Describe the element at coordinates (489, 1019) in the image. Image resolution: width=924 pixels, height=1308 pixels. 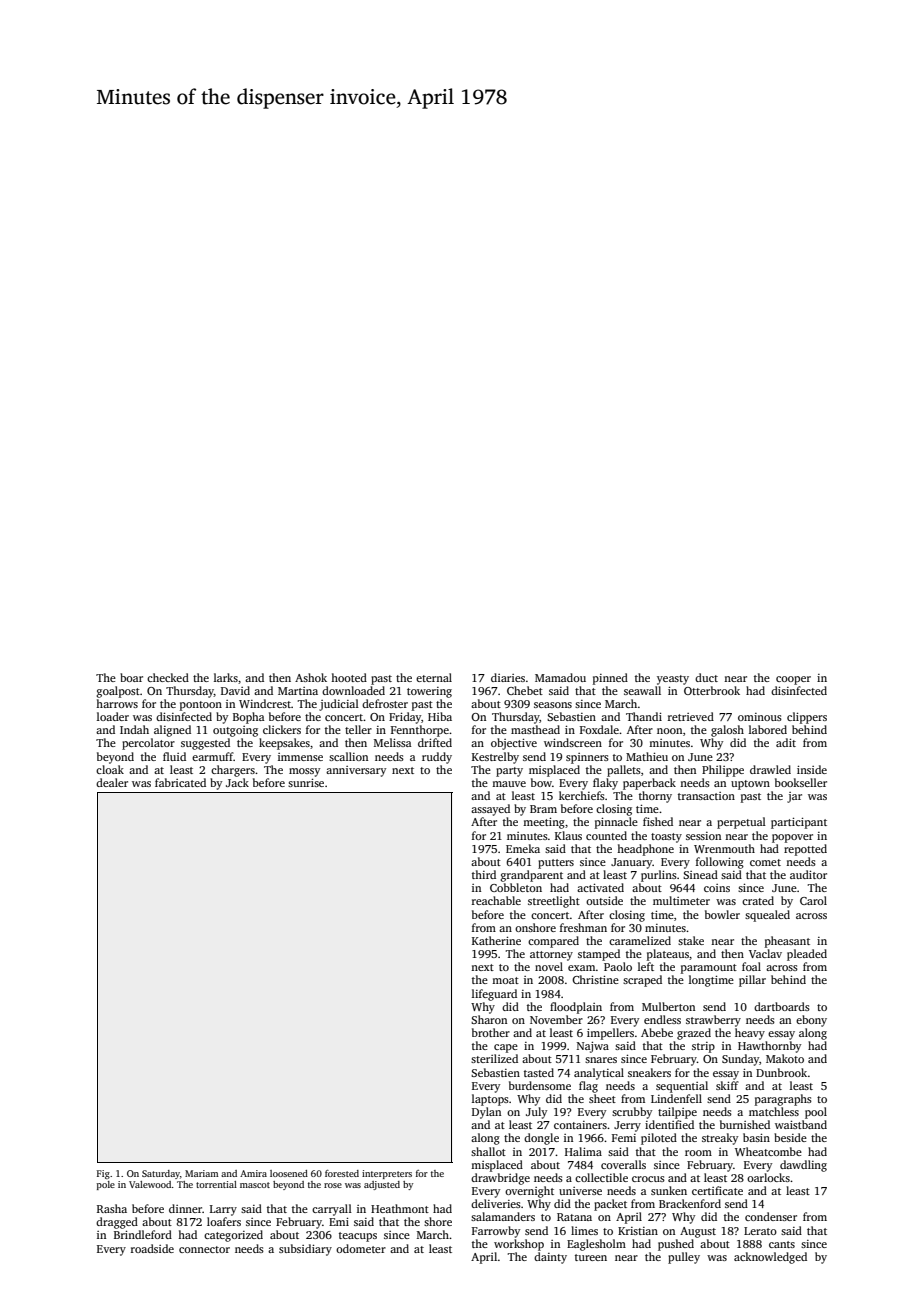
I see `Sharon` at that location.
